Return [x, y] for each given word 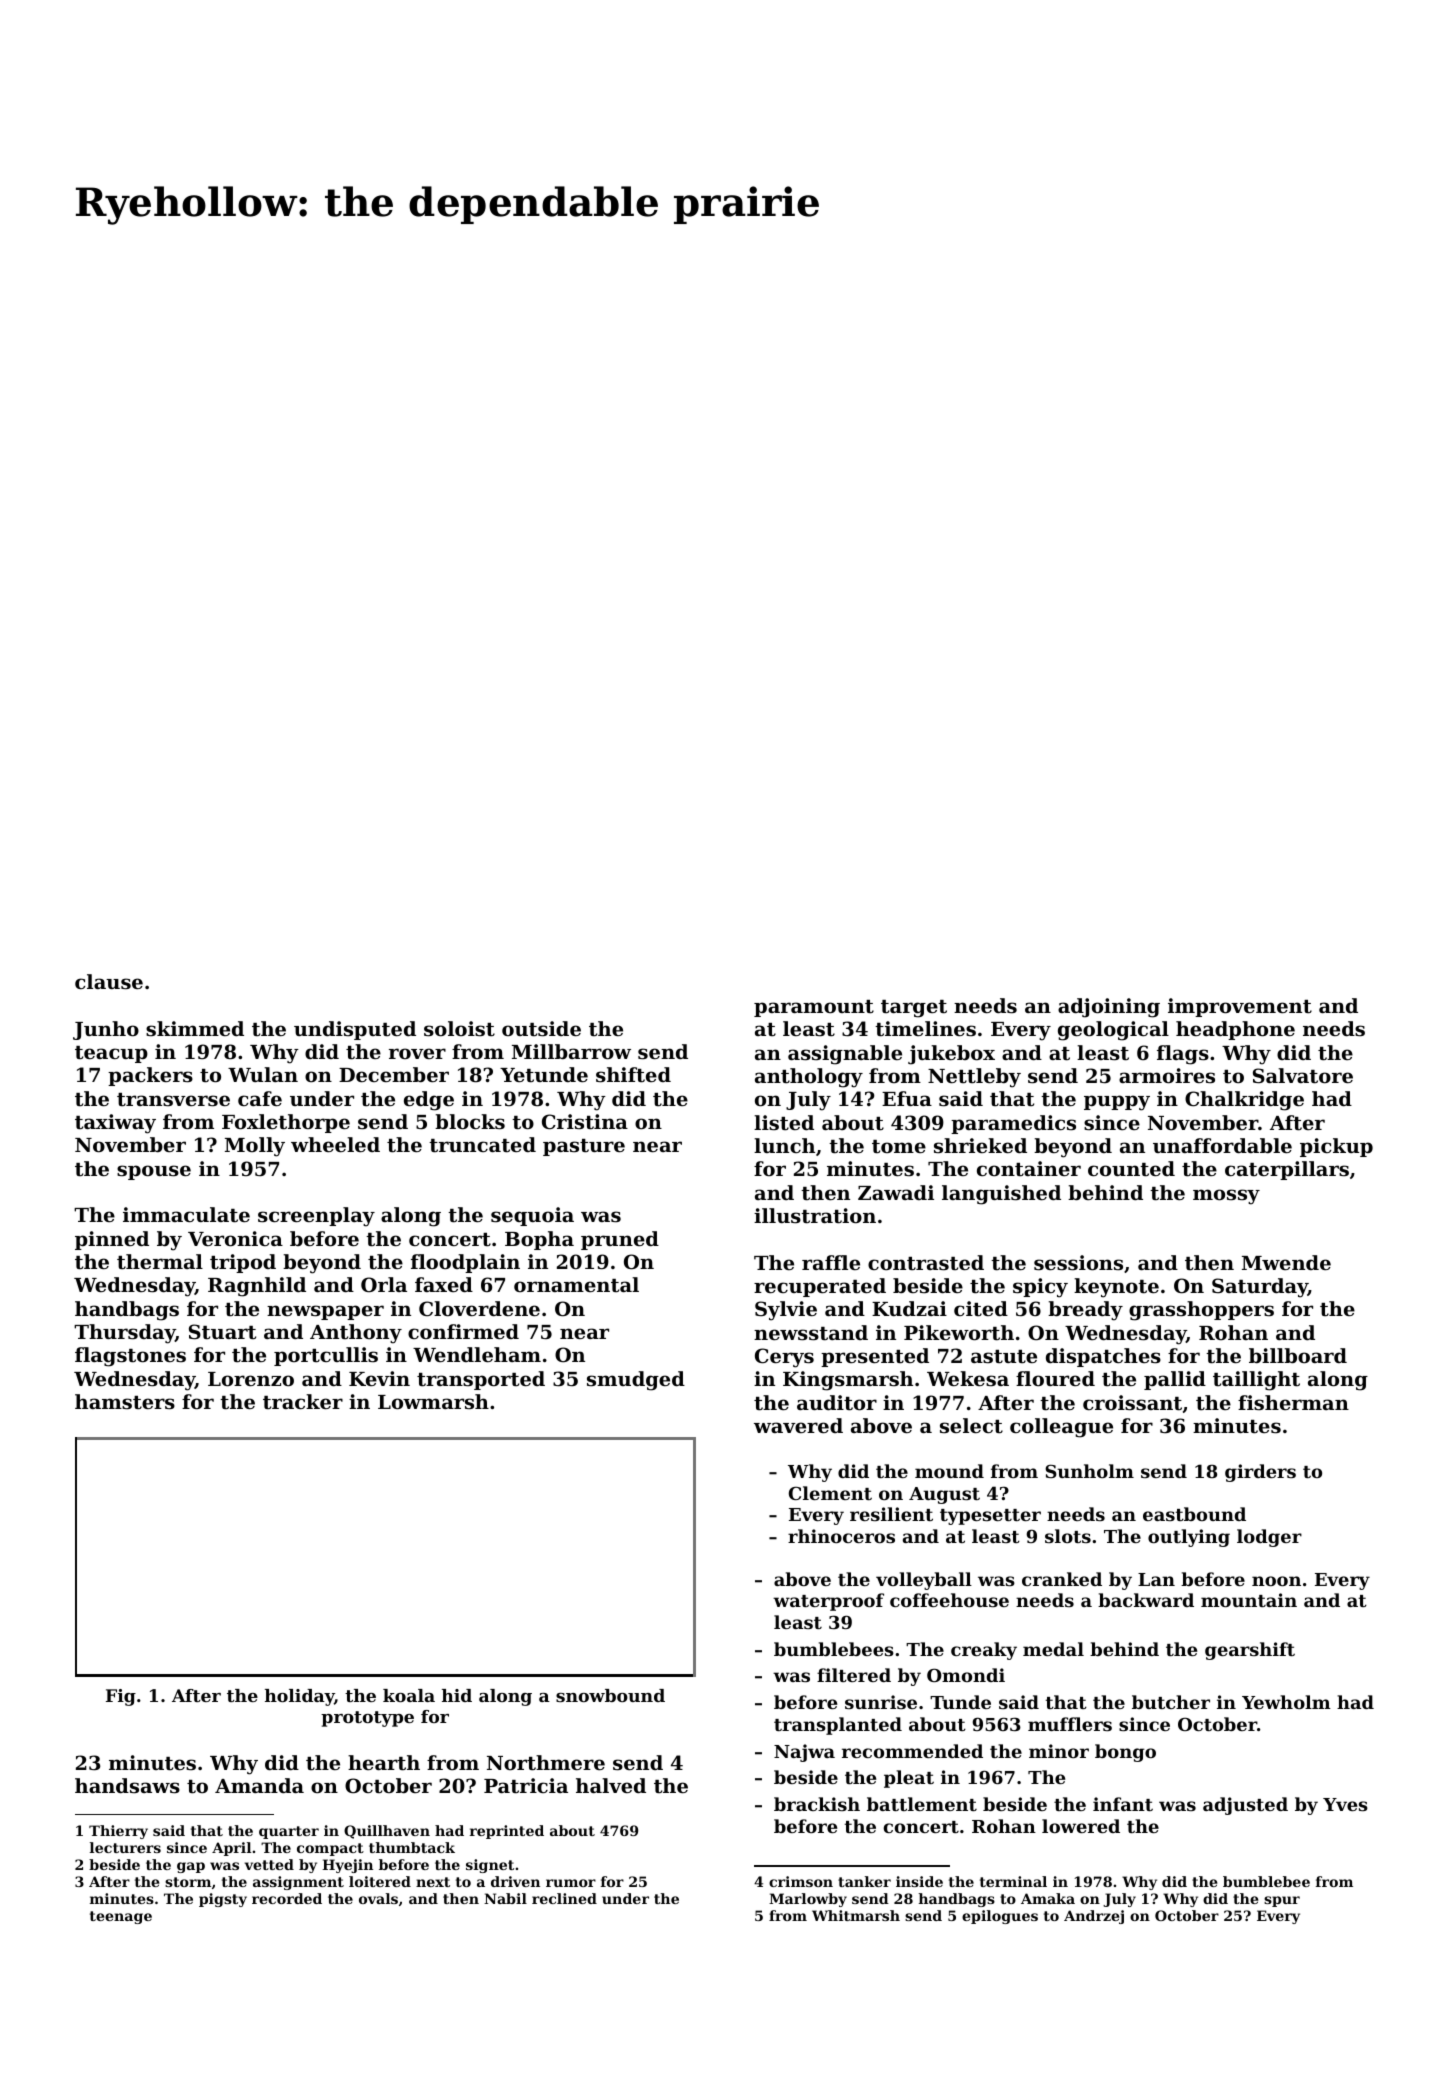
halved [611, 1785]
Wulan [263, 1074]
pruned [620, 1240]
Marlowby [808, 1900]
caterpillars [1287, 1170]
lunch [784, 1145]
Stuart [222, 1332]
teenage [121, 1917]
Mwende [1286, 1262]
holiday [299, 1697]
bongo [1125, 1753]
